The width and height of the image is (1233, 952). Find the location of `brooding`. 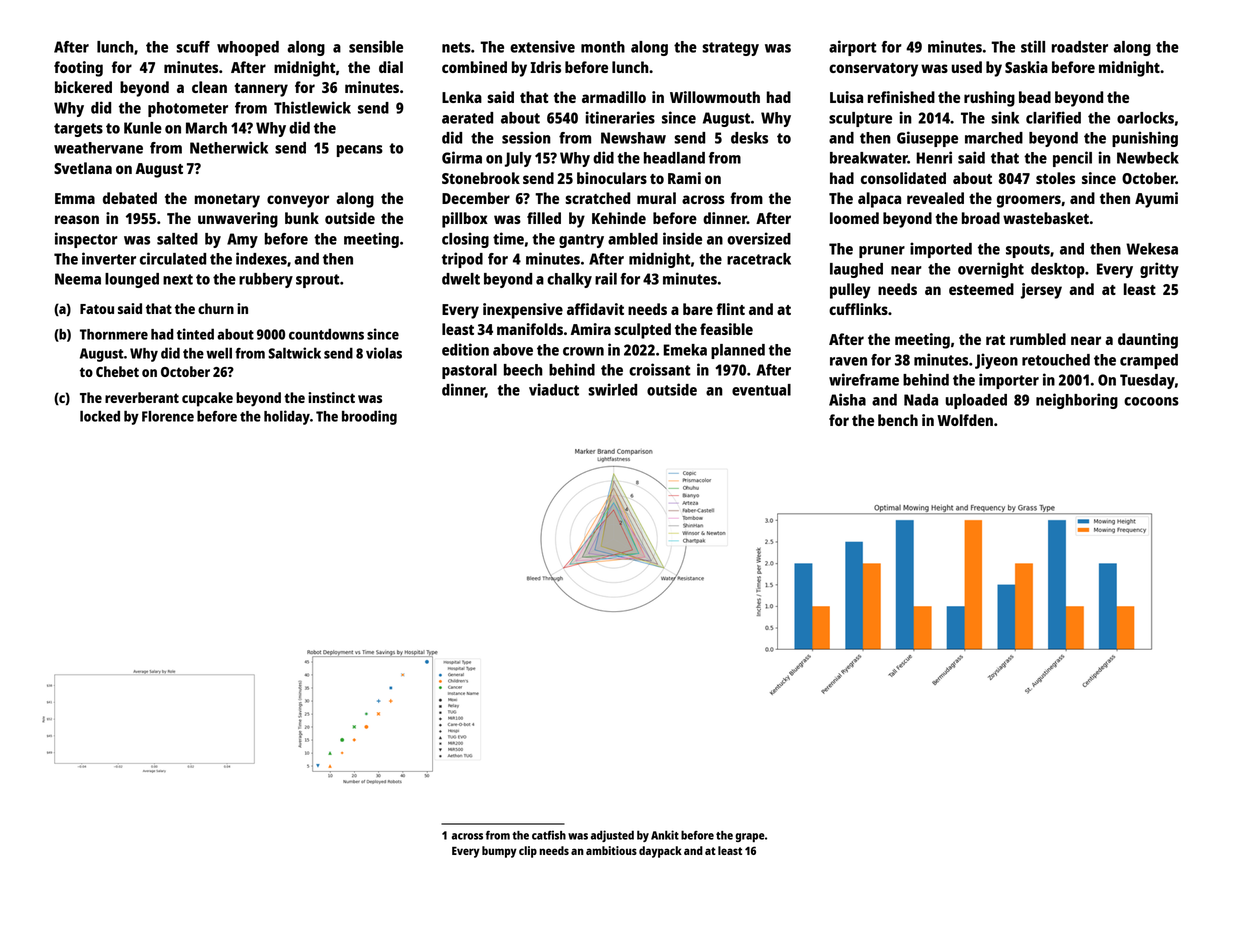

brooding is located at coordinates (369, 417).
